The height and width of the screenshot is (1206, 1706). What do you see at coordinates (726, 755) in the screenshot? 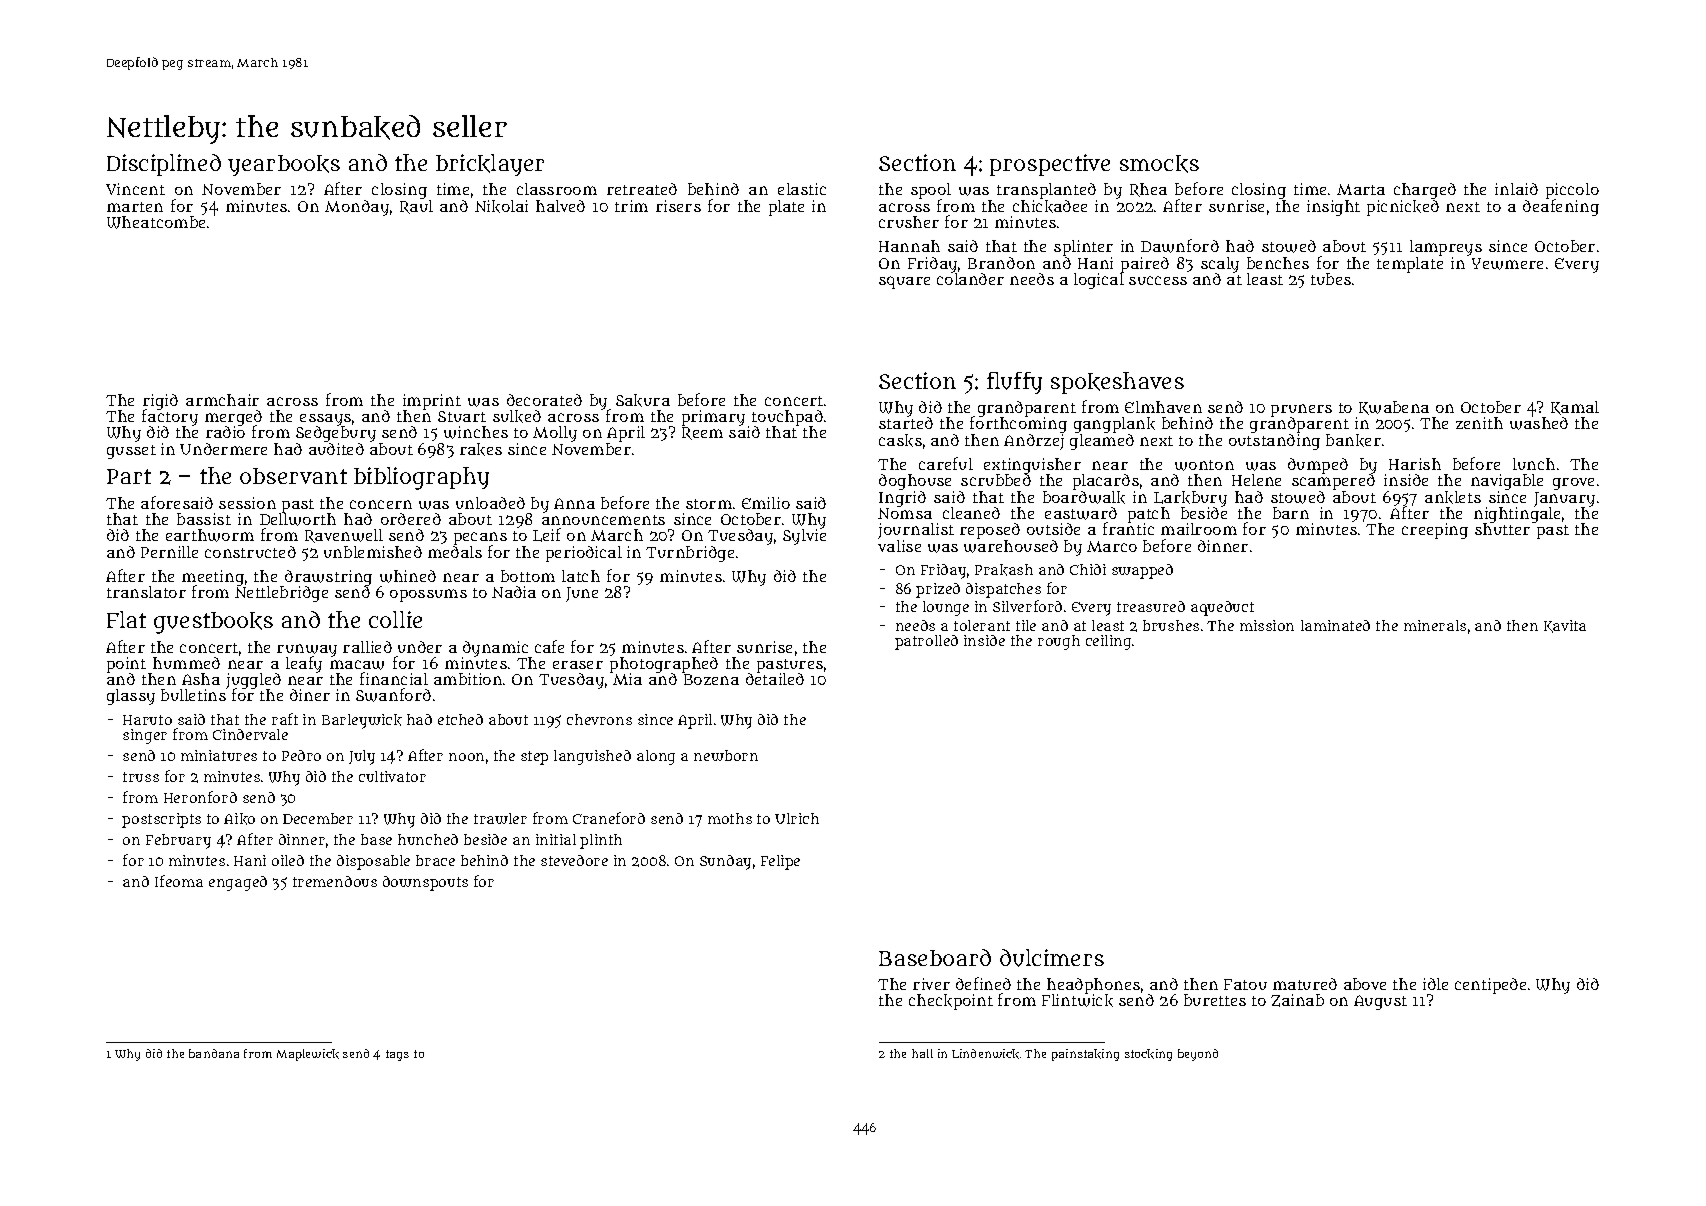
I see `newborn` at bounding box center [726, 755].
